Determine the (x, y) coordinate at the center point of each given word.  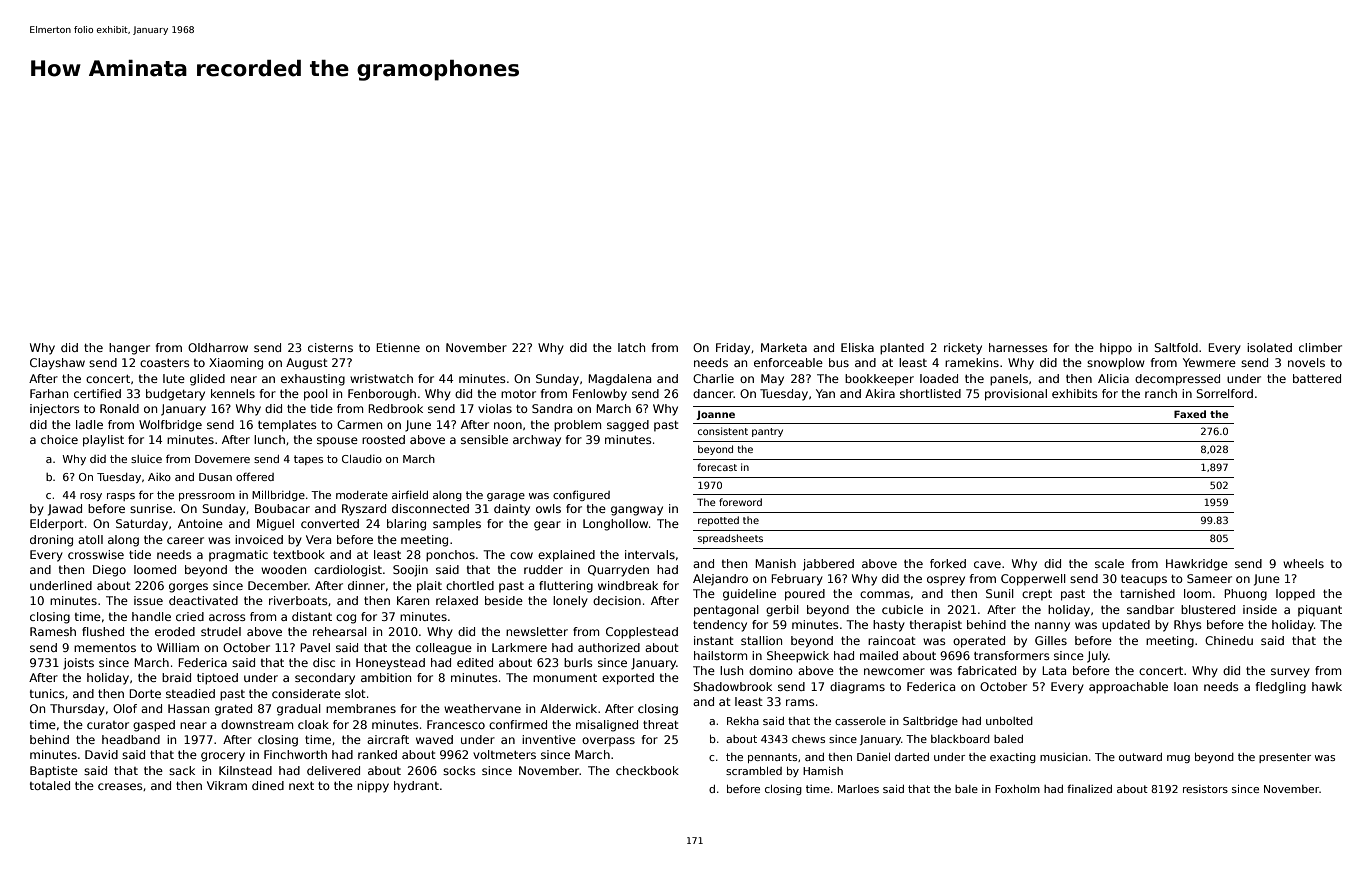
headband (131, 739)
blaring (406, 525)
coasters (165, 363)
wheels (1303, 563)
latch (631, 347)
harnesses (1018, 347)
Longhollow (615, 525)
